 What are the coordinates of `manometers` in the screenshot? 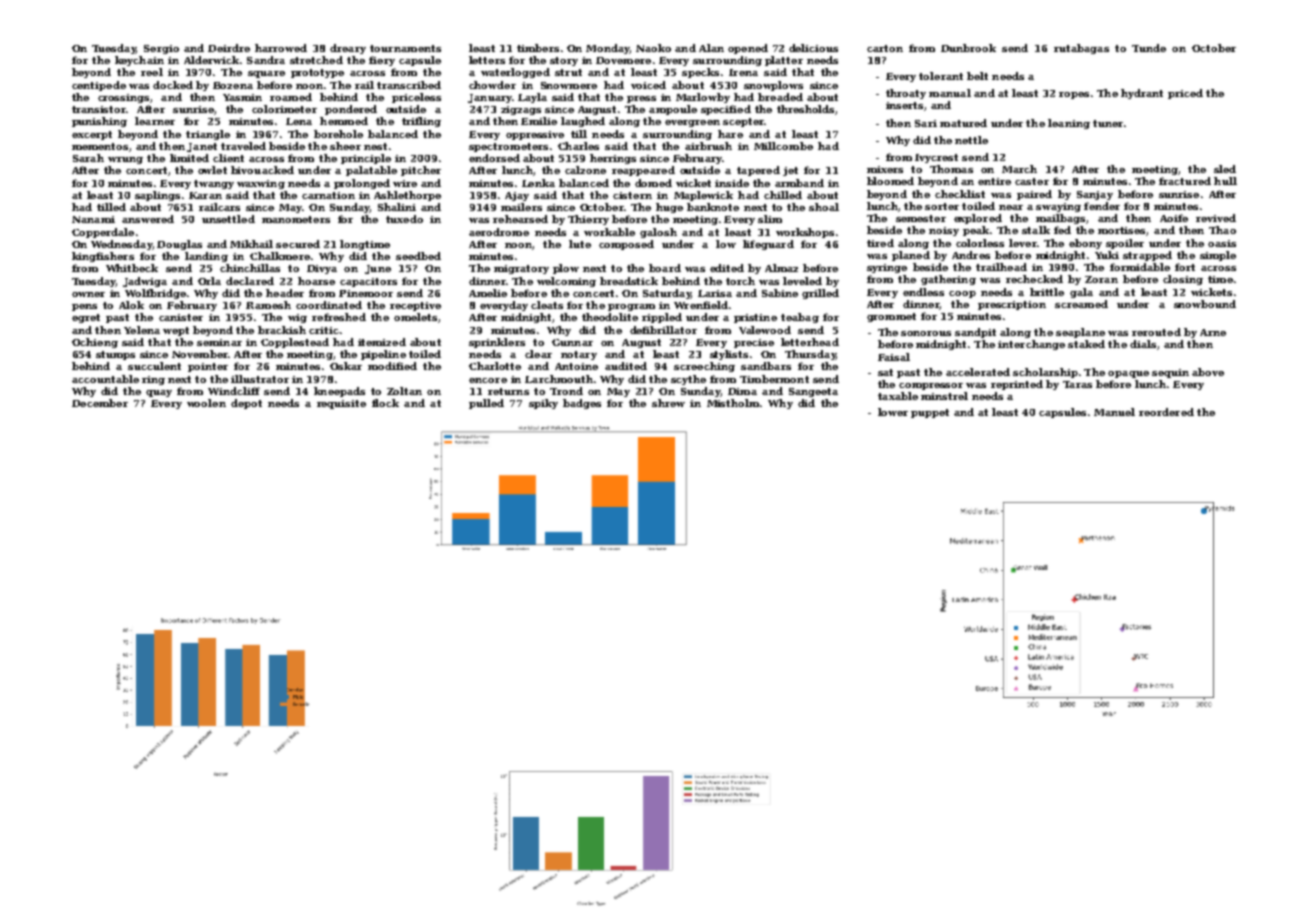 It's located at (296, 219).
